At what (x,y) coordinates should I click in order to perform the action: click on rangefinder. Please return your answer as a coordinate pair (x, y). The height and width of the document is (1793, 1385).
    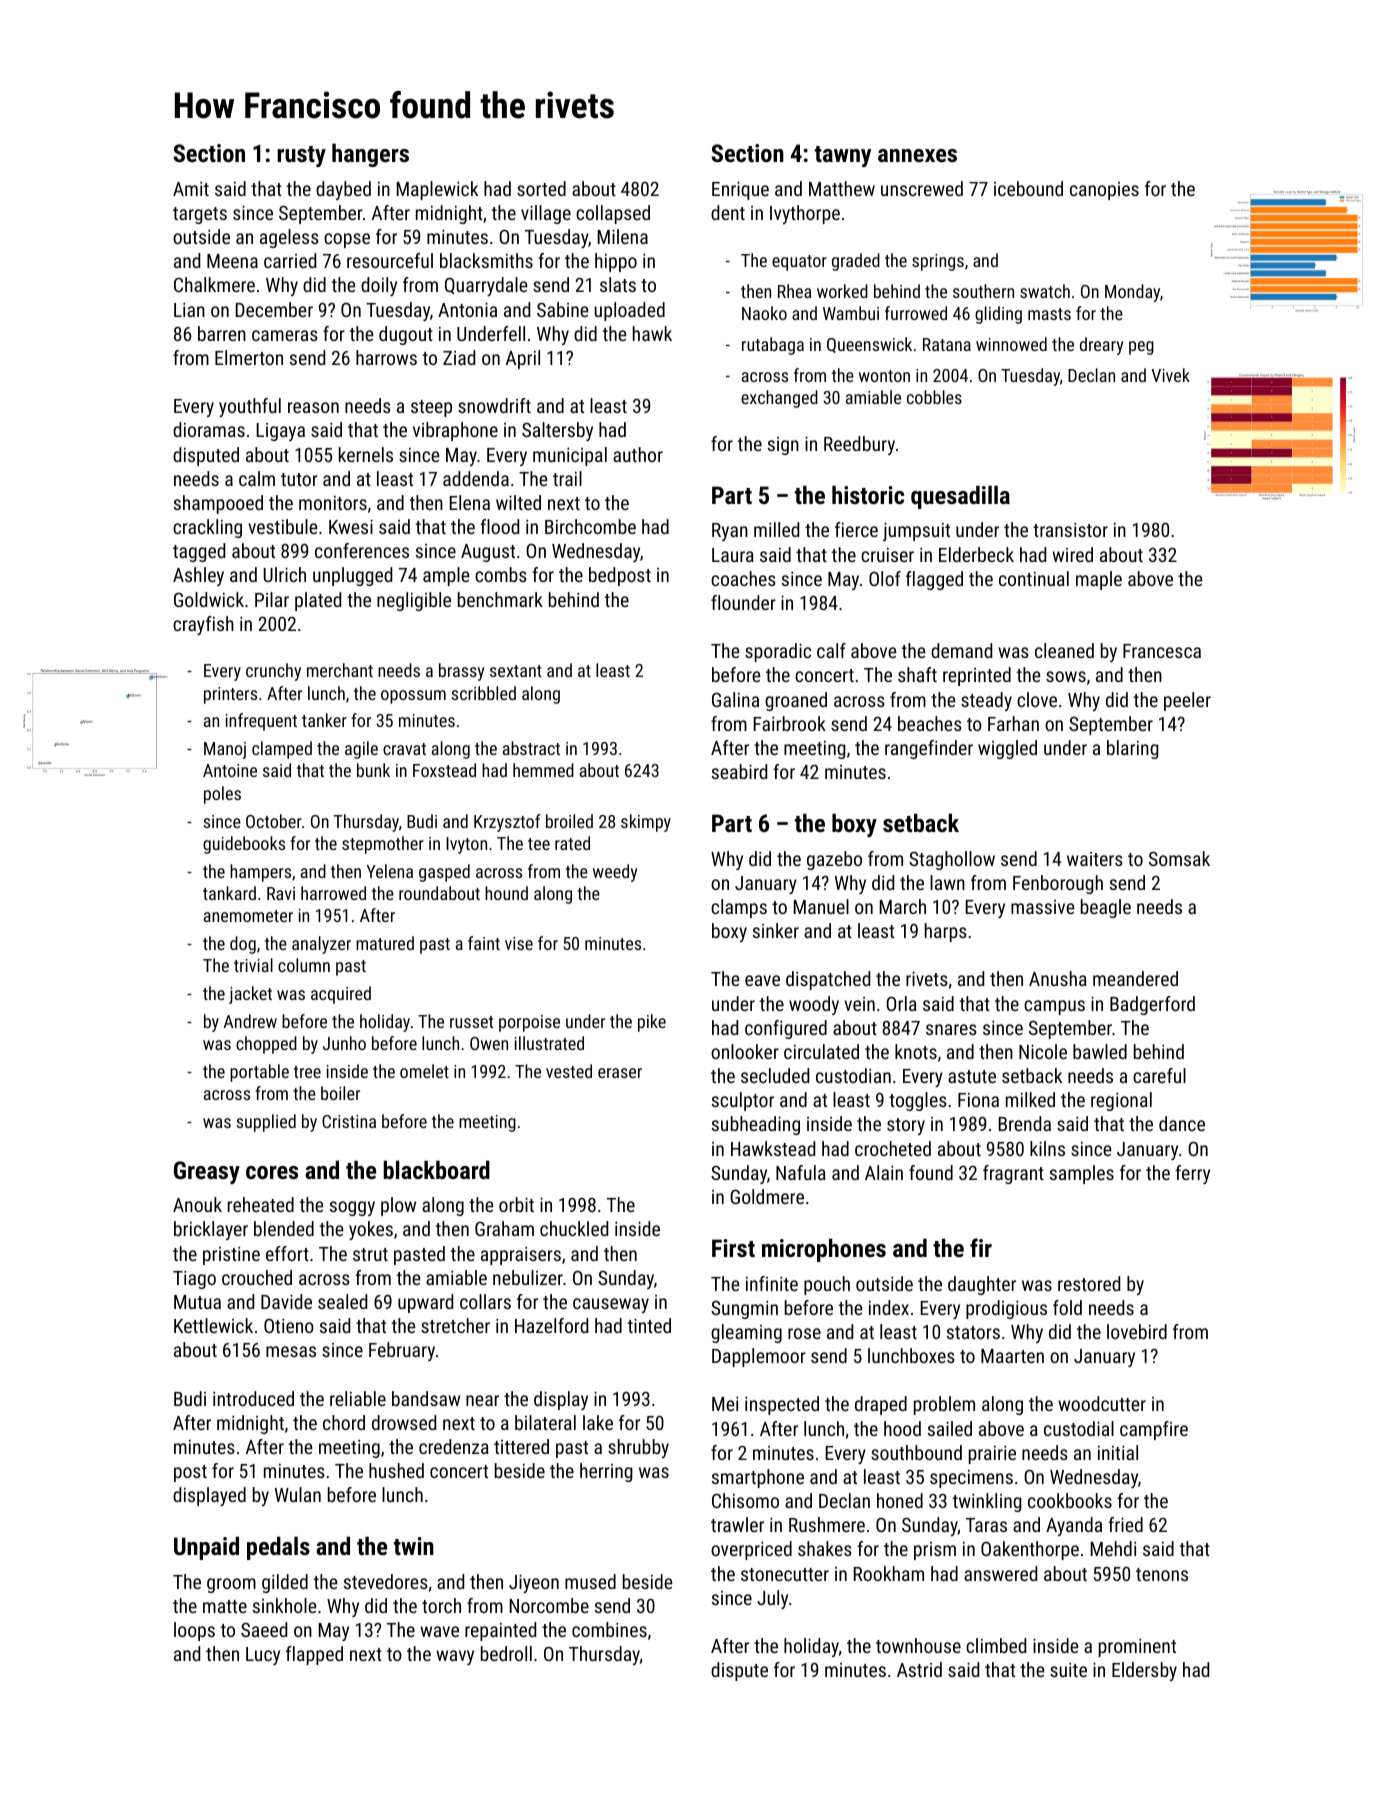
    Looking at the image, I should click on (929, 749).
